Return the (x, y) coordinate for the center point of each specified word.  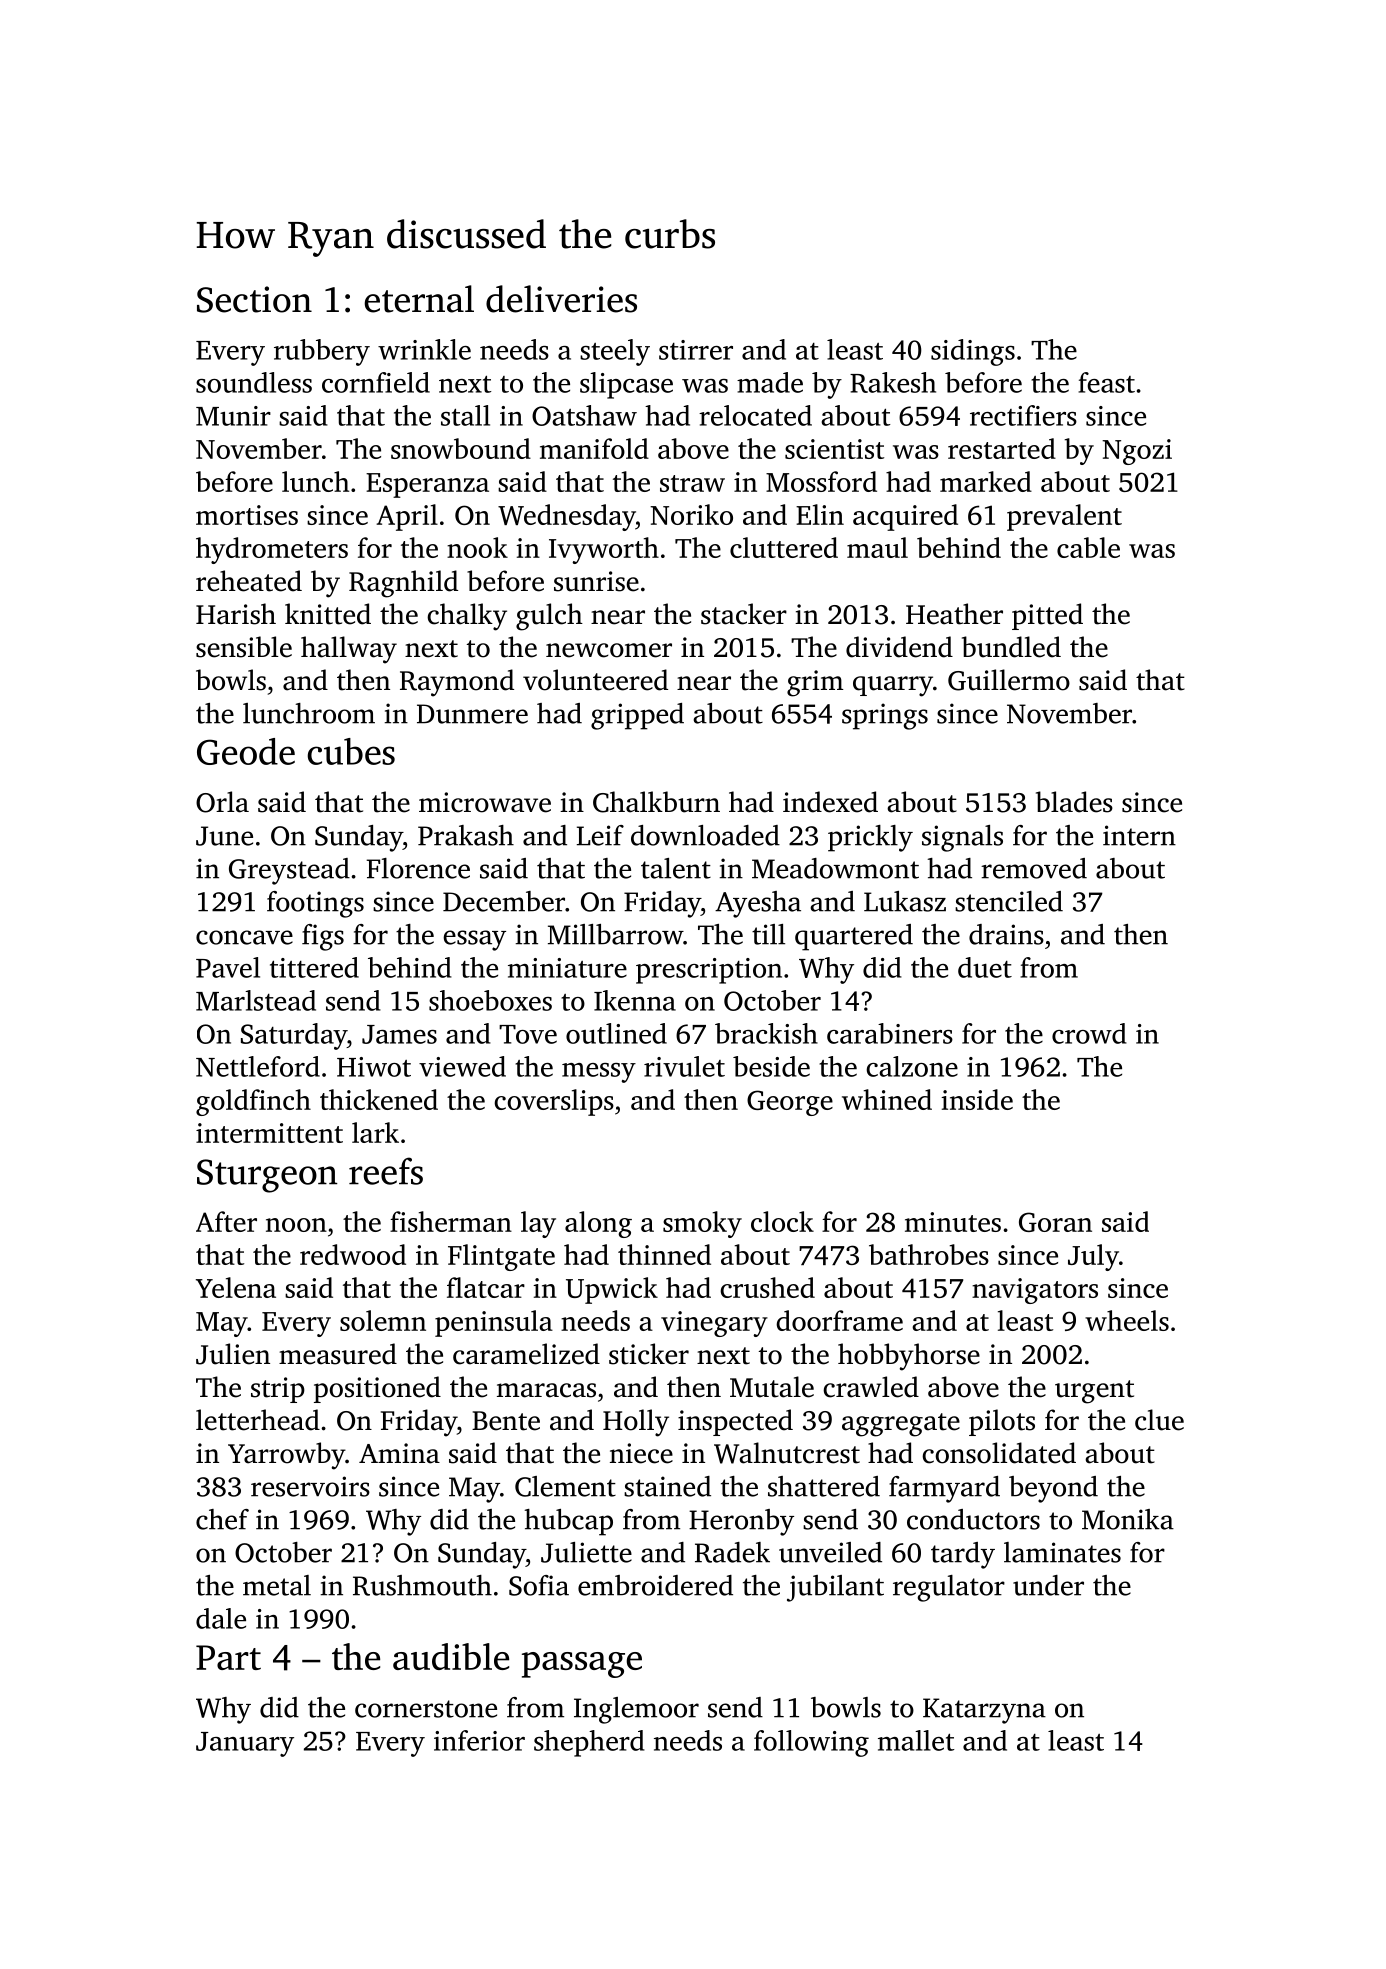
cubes (351, 751)
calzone (912, 1066)
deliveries (561, 299)
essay (474, 940)
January (245, 1744)
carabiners (890, 1033)
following (811, 1743)
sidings (973, 352)
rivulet (684, 1066)
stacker (744, 614)
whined (887, 1099)
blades (1074, 802)
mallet (916, 1740)
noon (296, 1225)
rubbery (322, 352)
